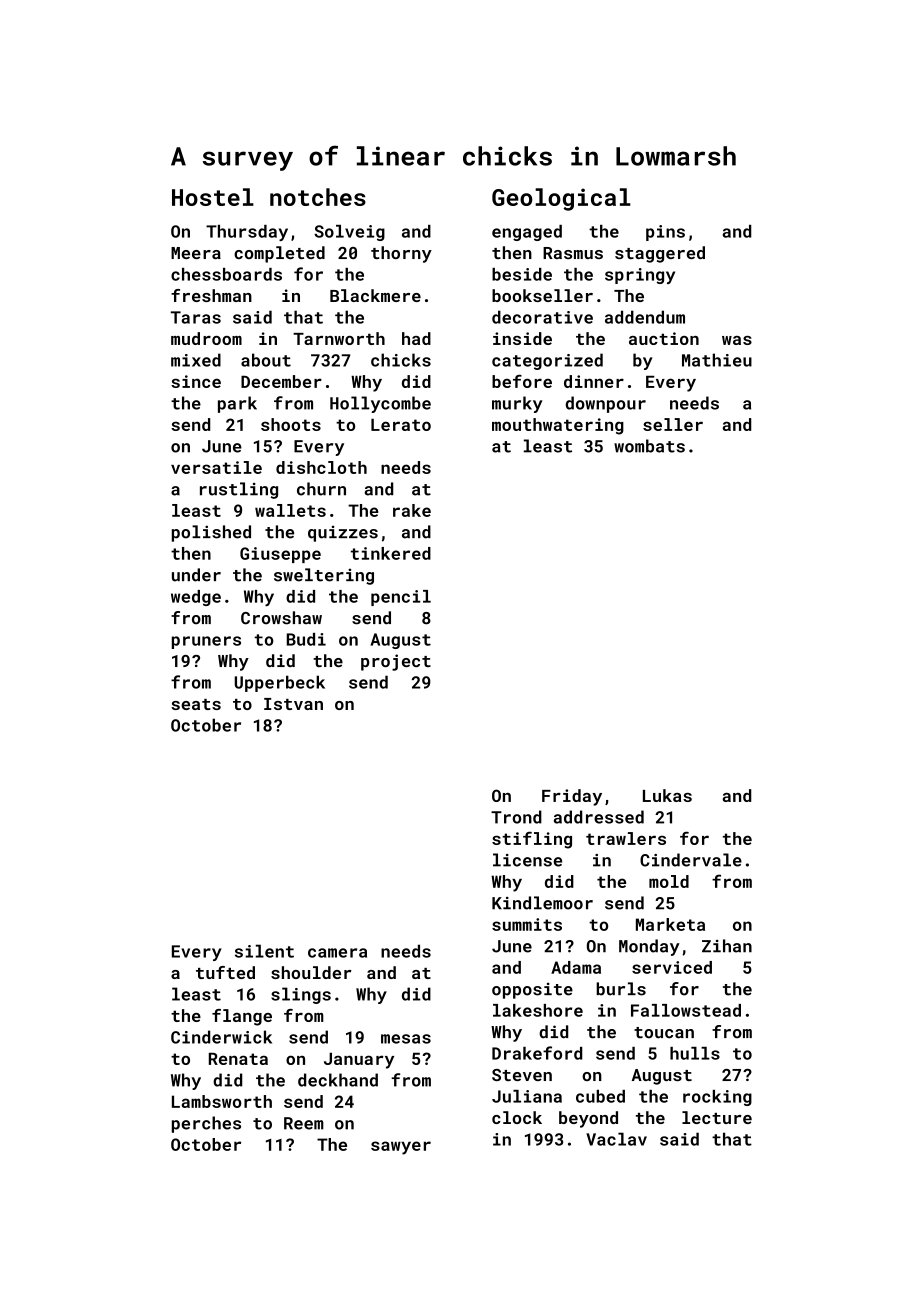 The height and width of the screenshot is (1309, 923). I want to click on Hostel, so click(213, 197).
